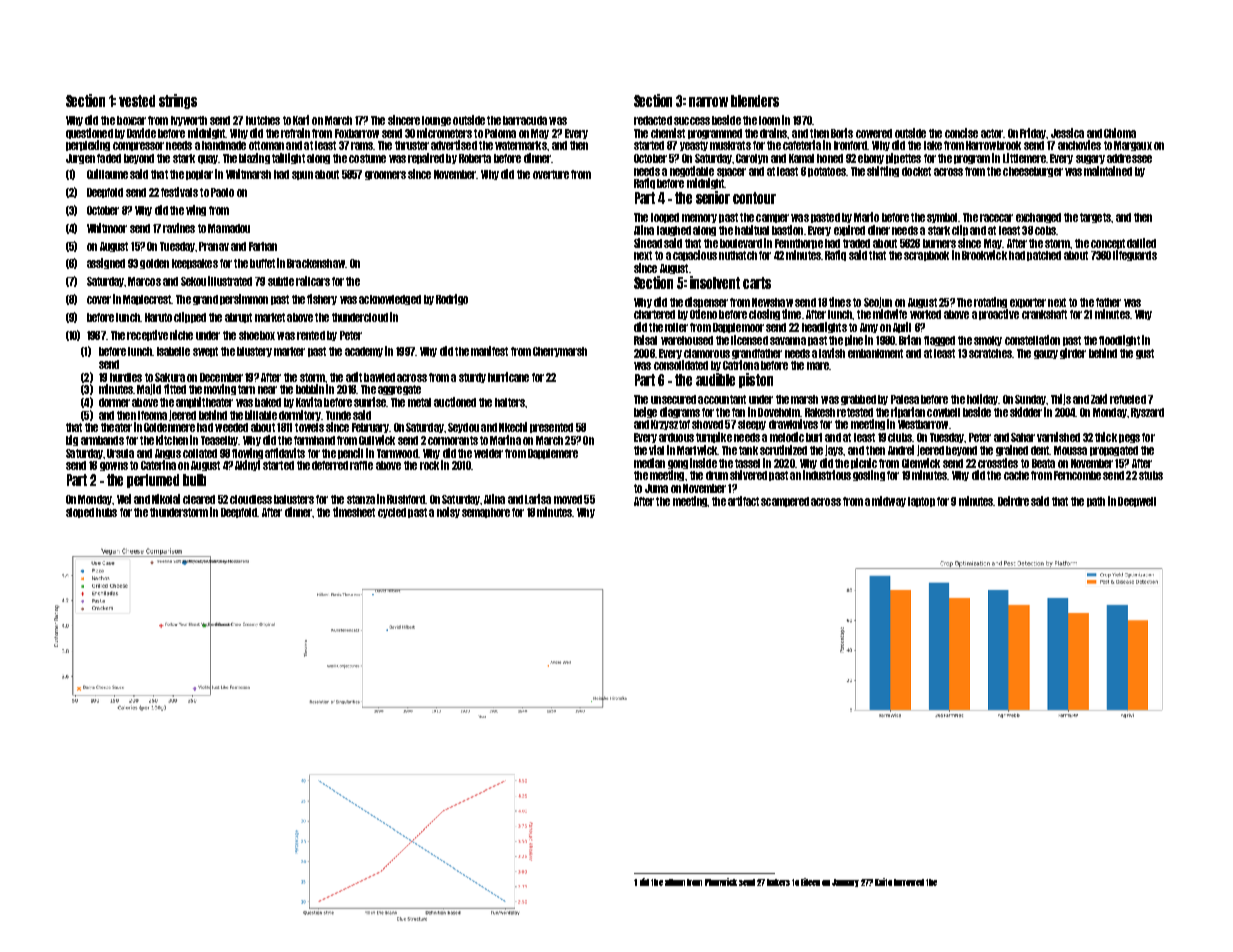 This screenshot has width=1233, height=952. Describe the element at coordinates (452, 299) in the screenshot. I see `Rodrigo` at that location.
